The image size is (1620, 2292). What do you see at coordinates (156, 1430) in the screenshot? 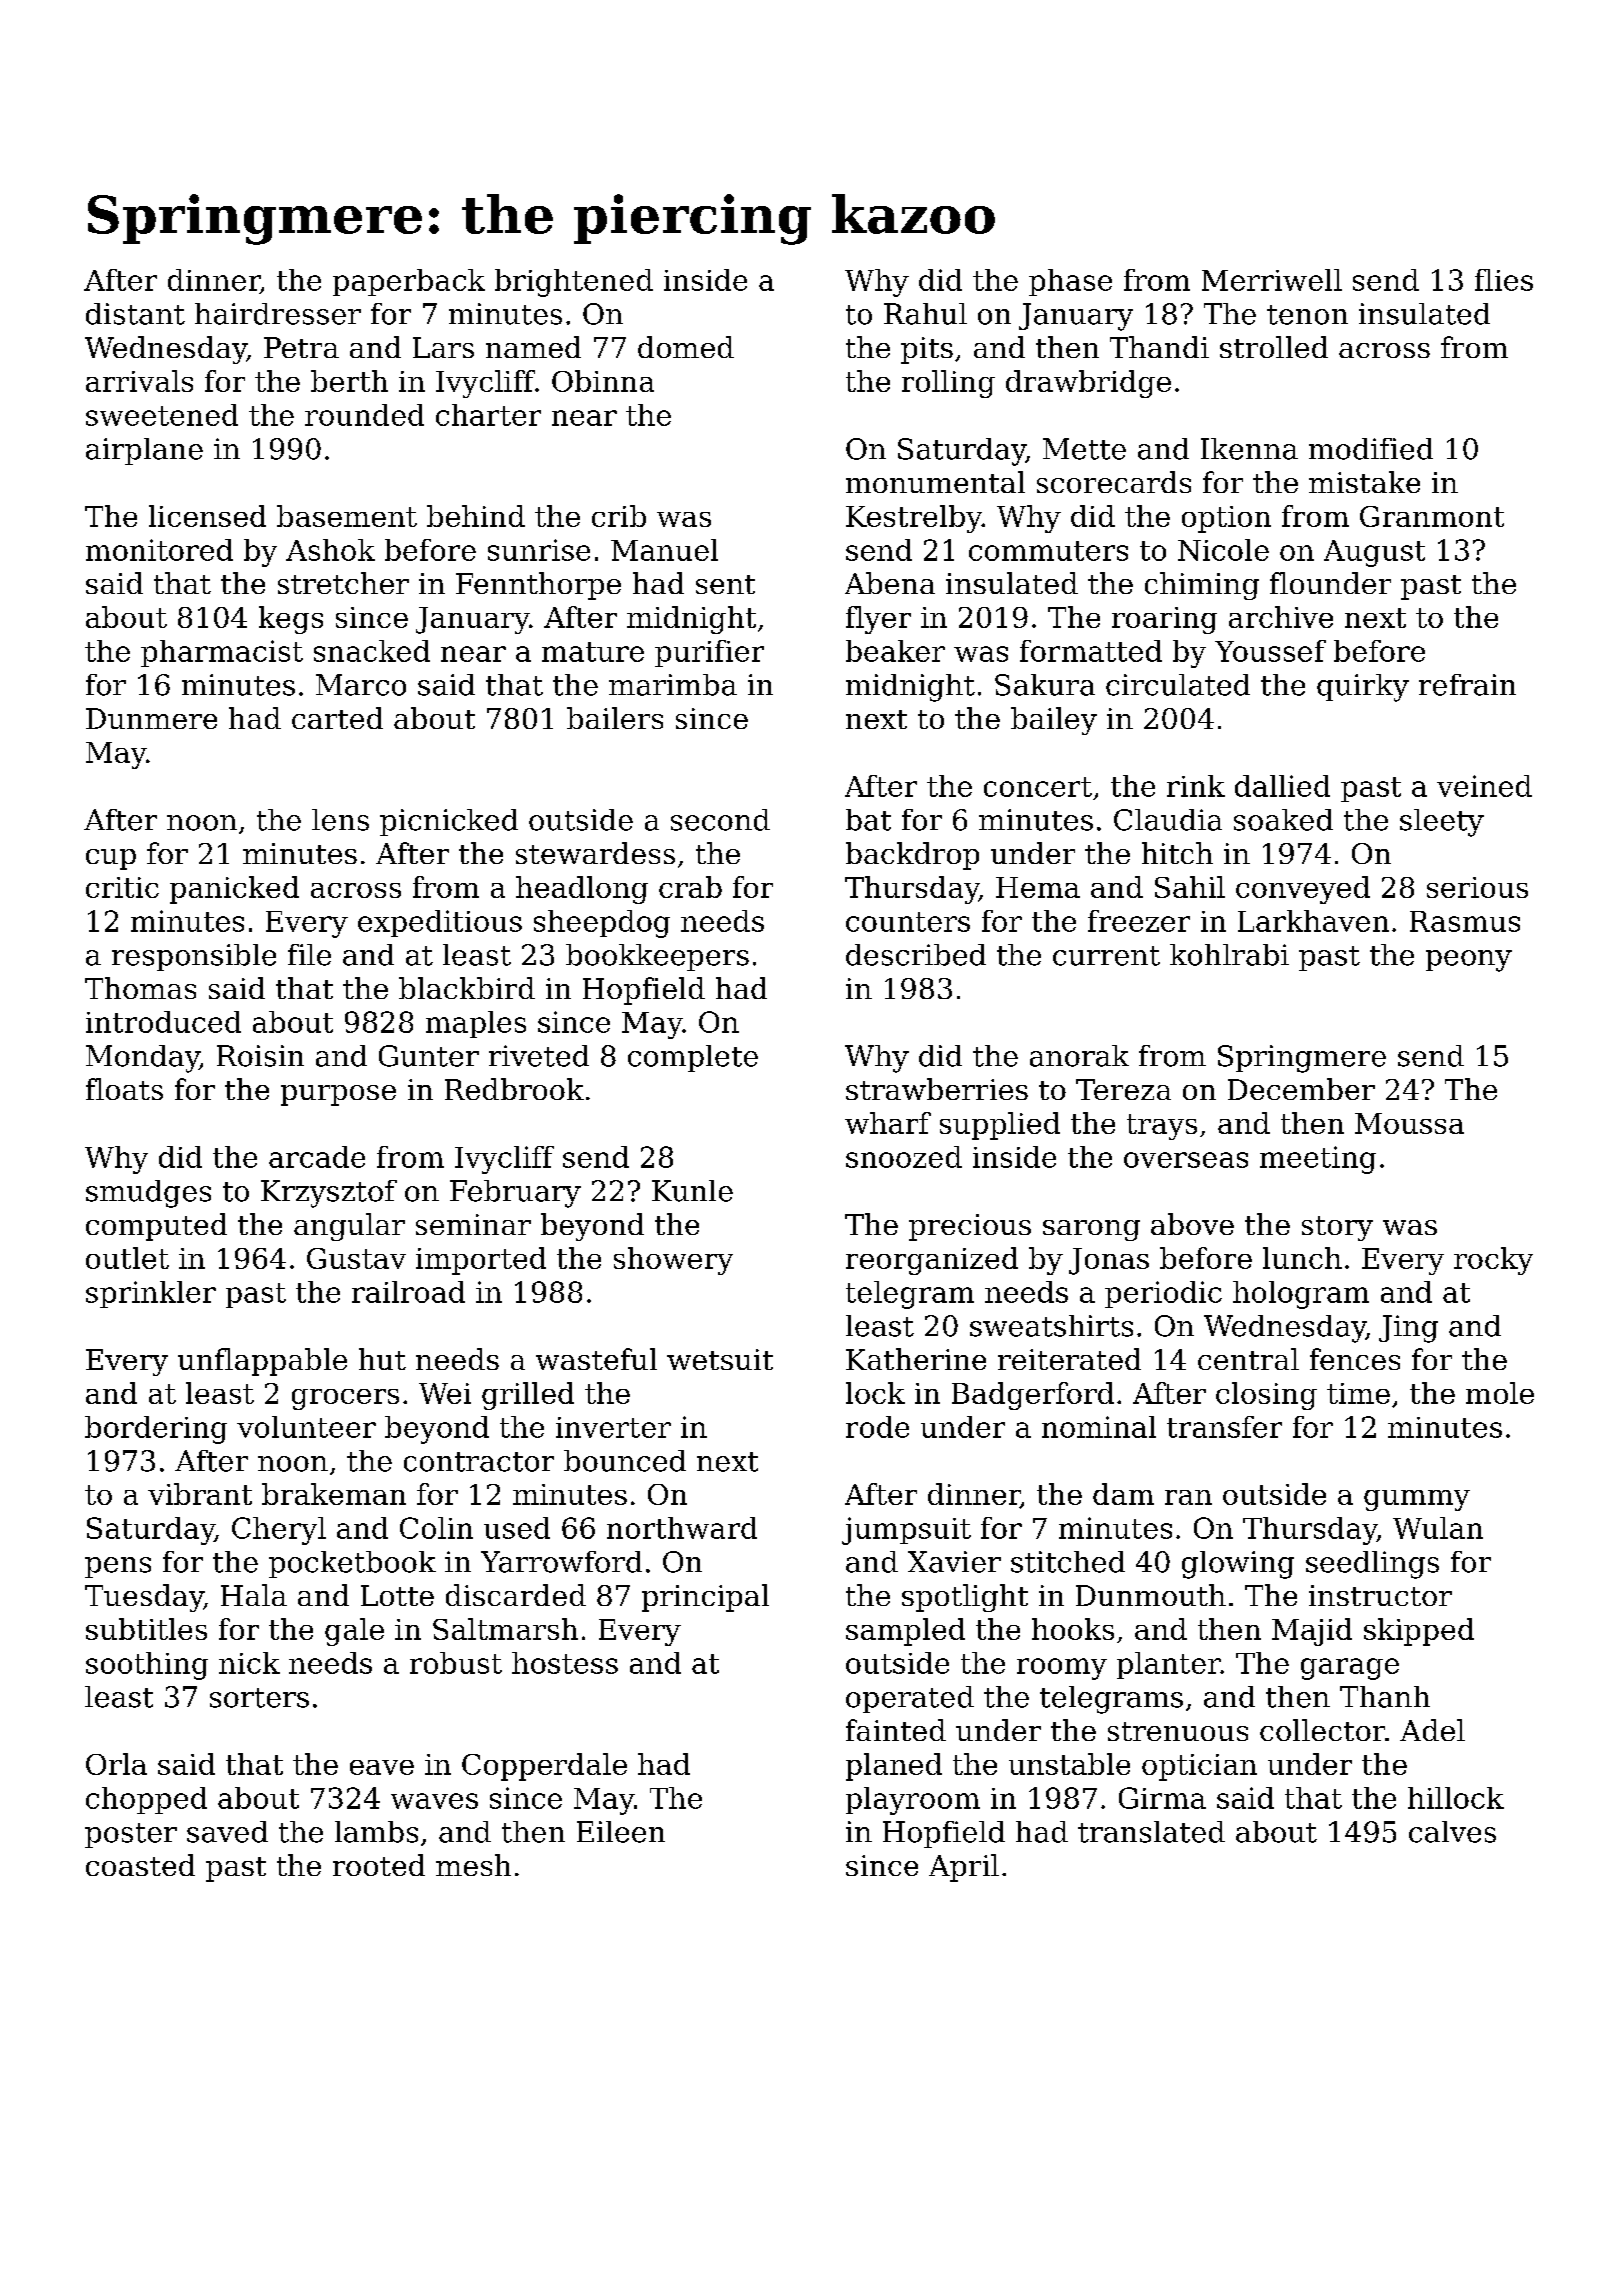
I see `bordering` at bounding box center [156, 1430].
